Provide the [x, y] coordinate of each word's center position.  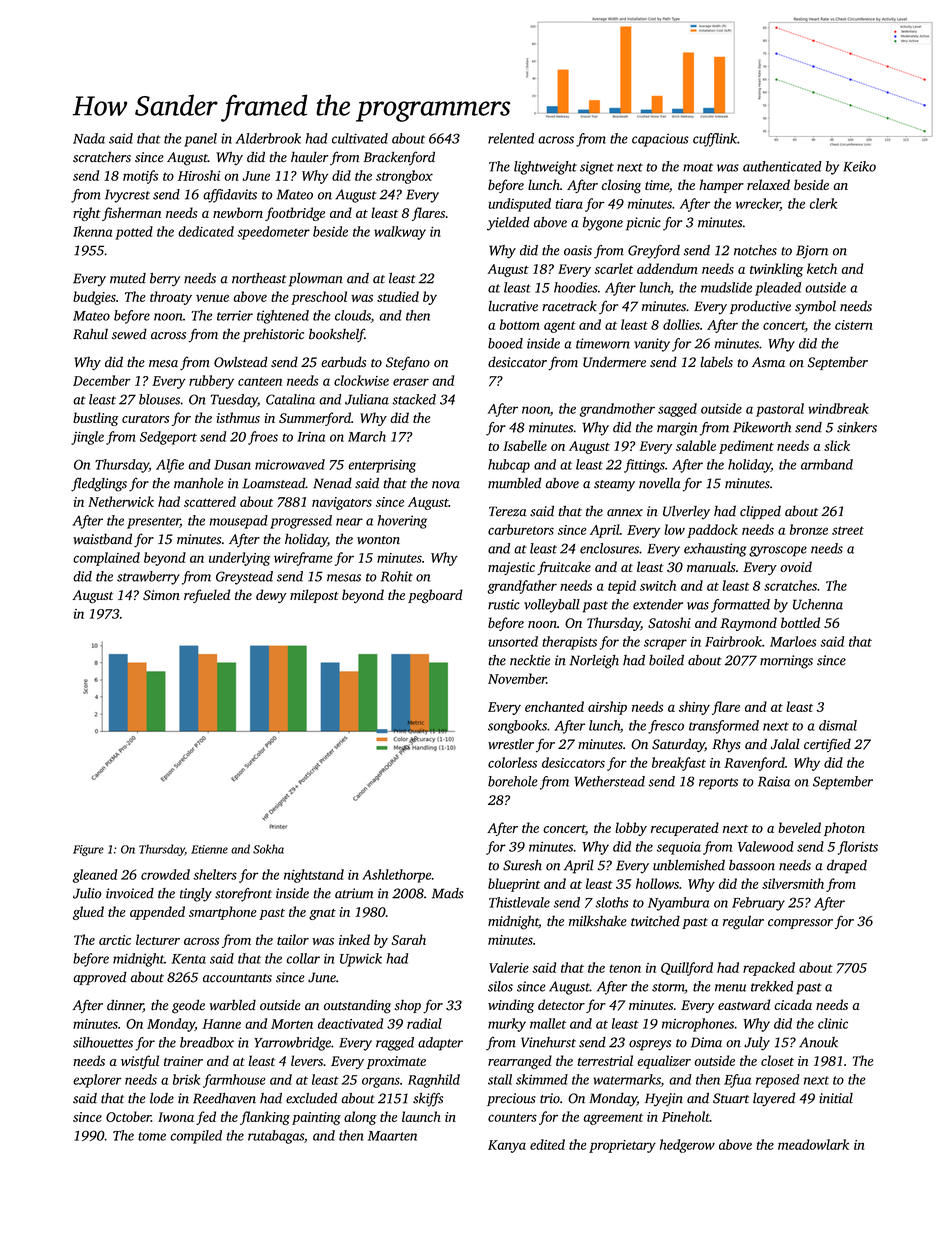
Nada [89, 138]
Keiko [859, 166]
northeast [259, 278]
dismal [838, 725]
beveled [799, 827]
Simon [161, 595]
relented [511, 138]
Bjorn [812, 252]
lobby [631, 829]
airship [607, 708]
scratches [790, 585]
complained [106, 559]
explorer [97, 1081]
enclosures [609, 548]
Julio [87, 893]
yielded [508, 224]
